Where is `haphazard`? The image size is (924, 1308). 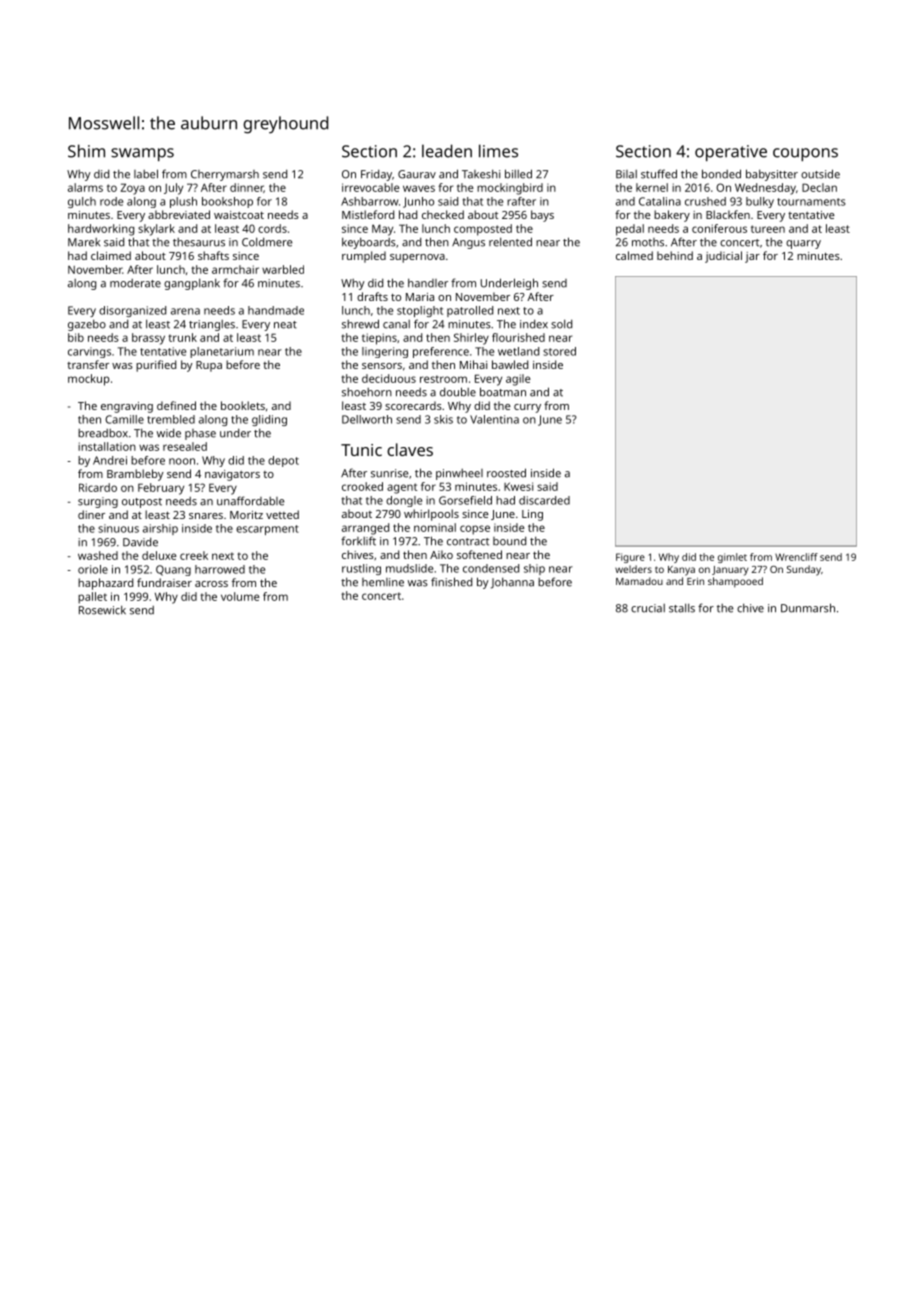 haphazard is located at coordinates (105, 584).
